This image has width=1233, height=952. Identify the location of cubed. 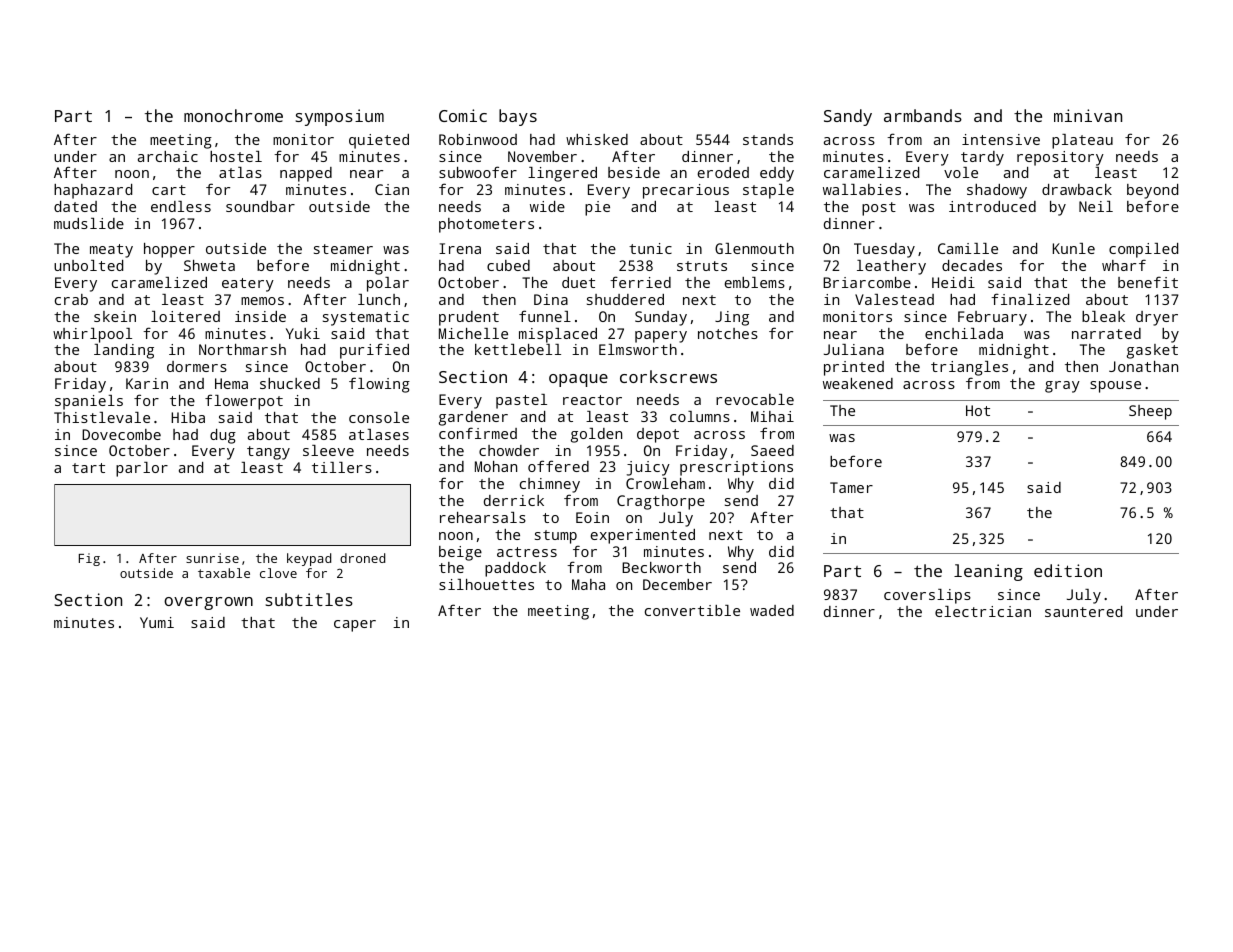
(508, 265).
